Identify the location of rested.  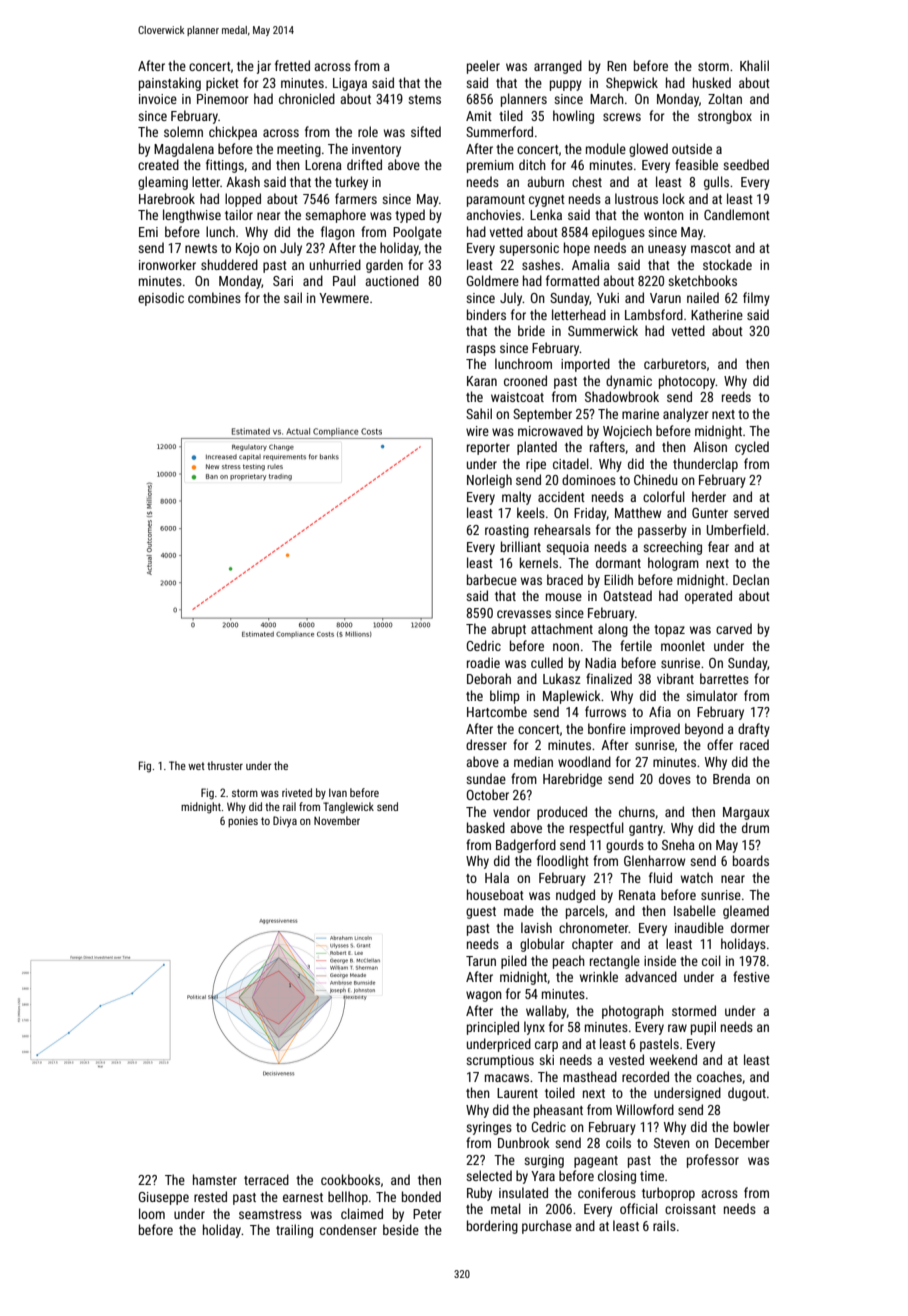
(210, 1196).
